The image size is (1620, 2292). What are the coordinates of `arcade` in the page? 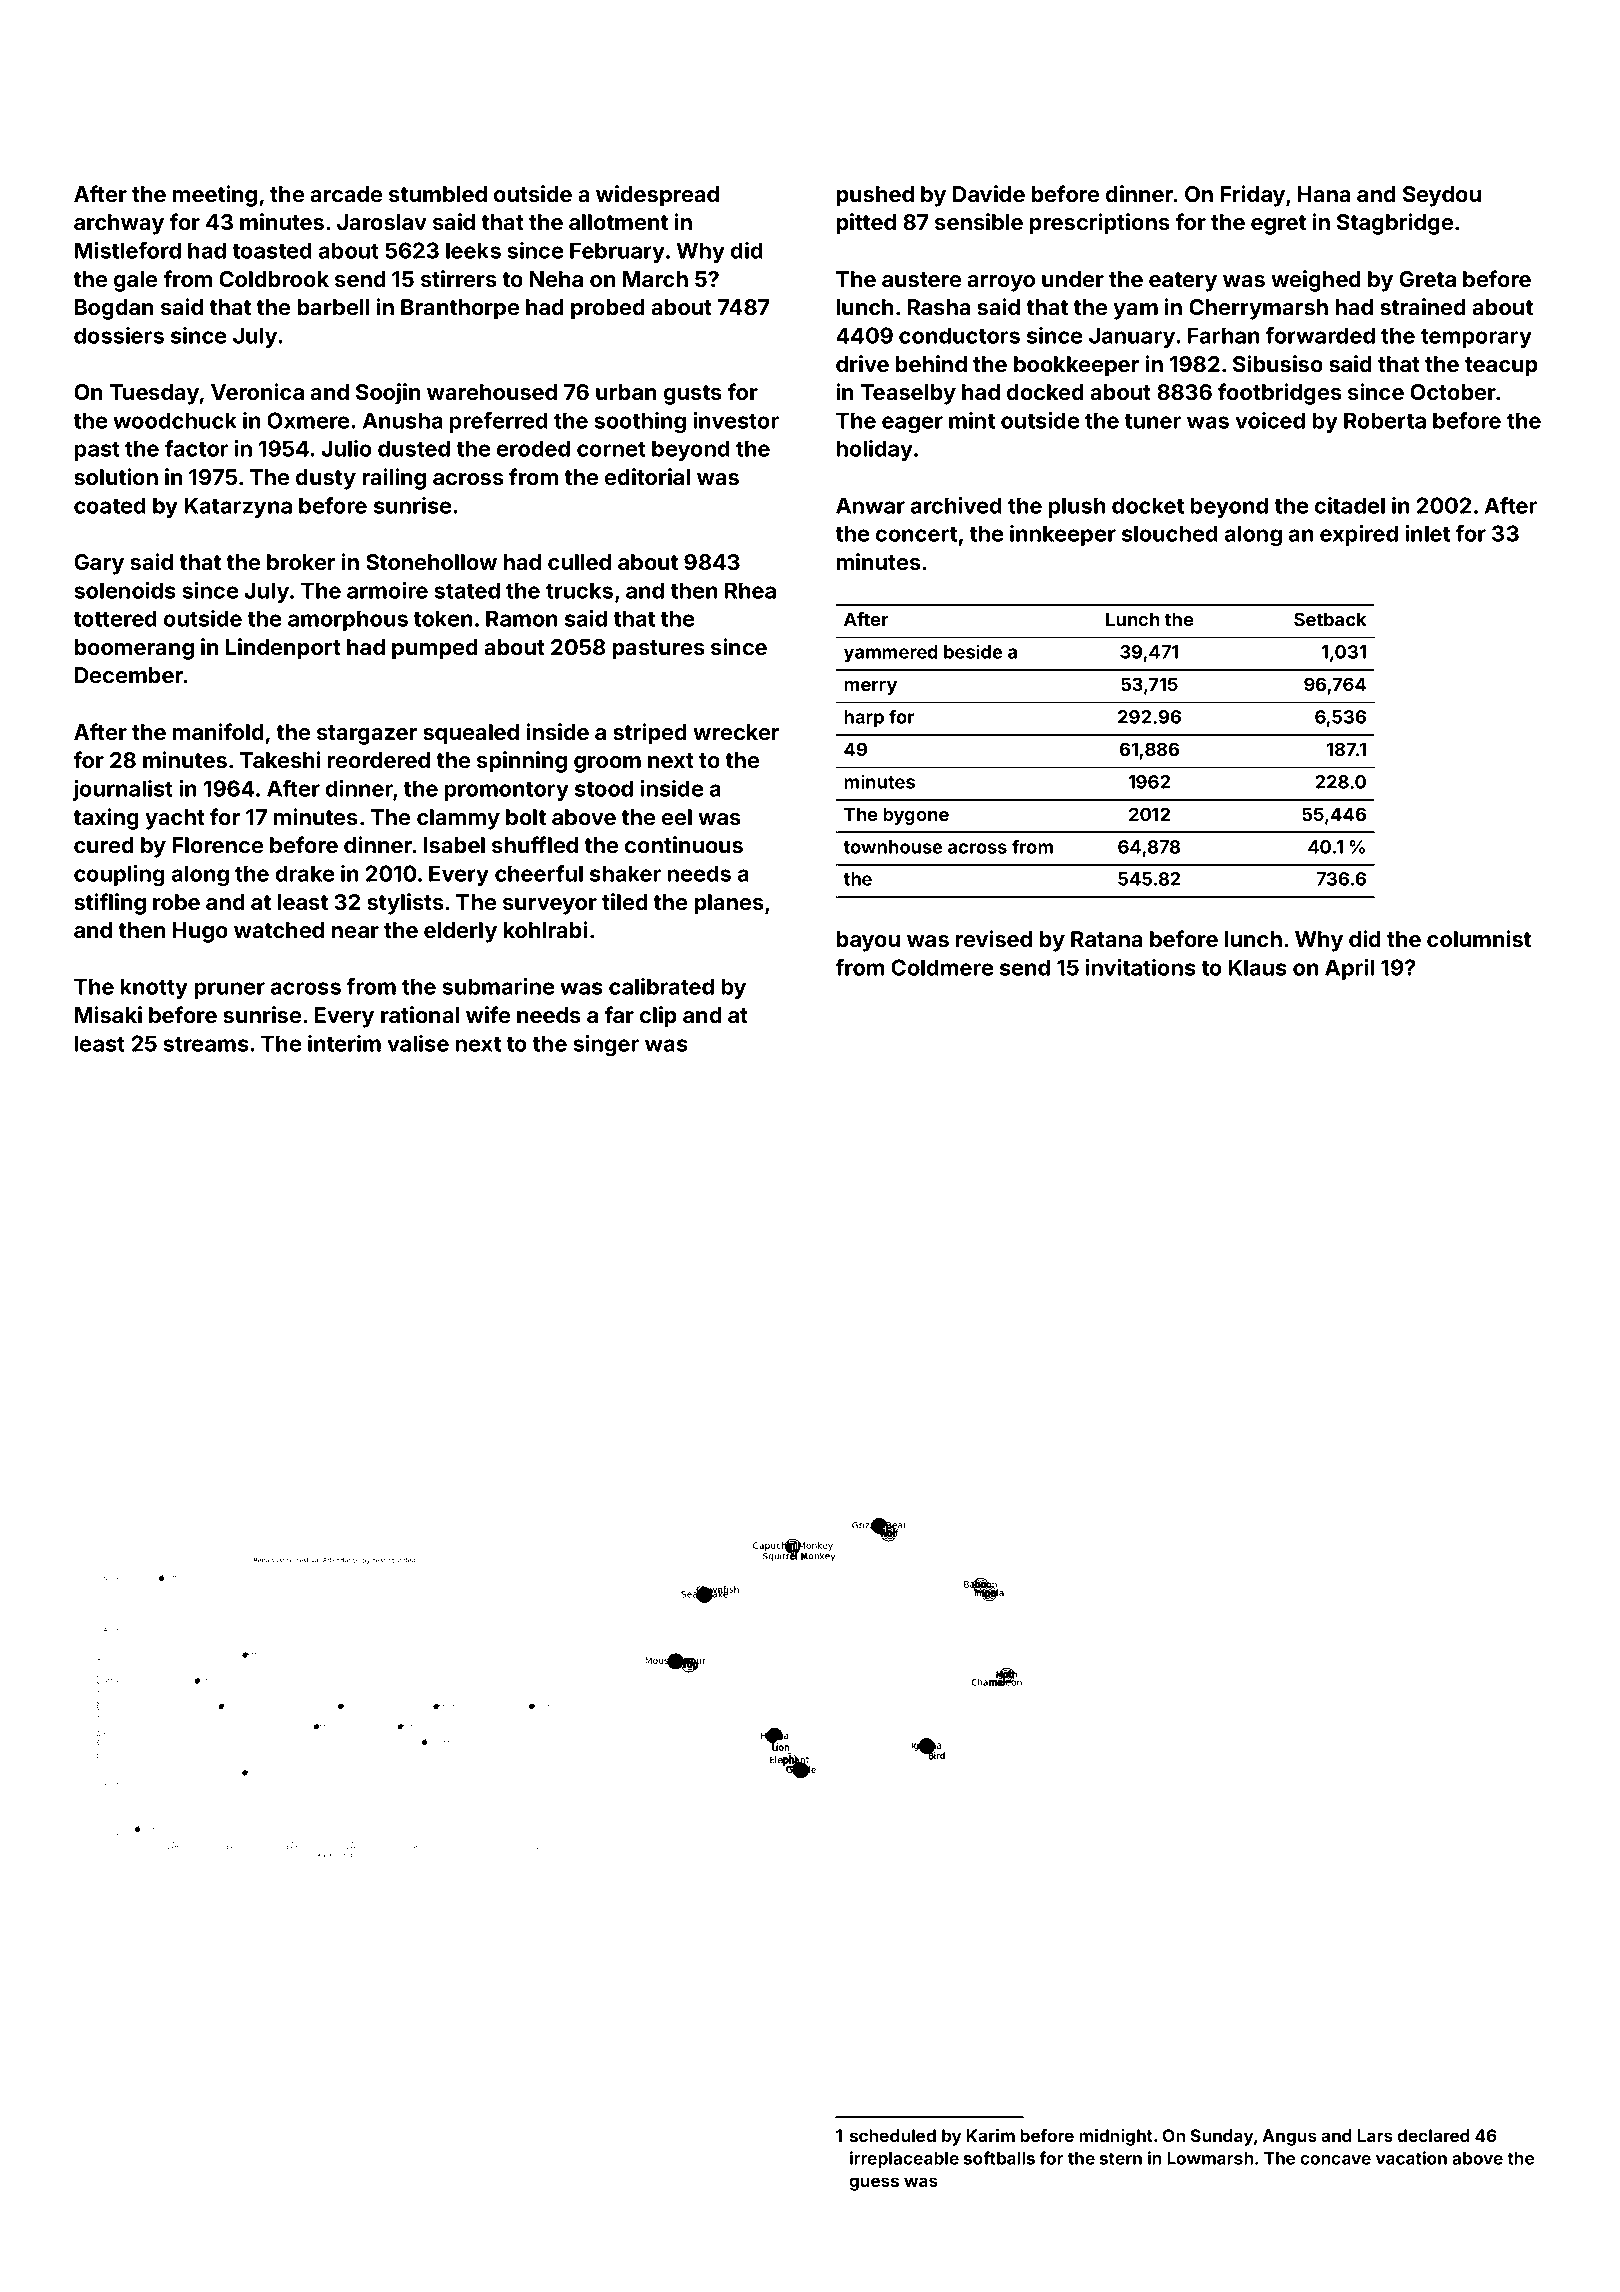 It's located at (346, 194).
